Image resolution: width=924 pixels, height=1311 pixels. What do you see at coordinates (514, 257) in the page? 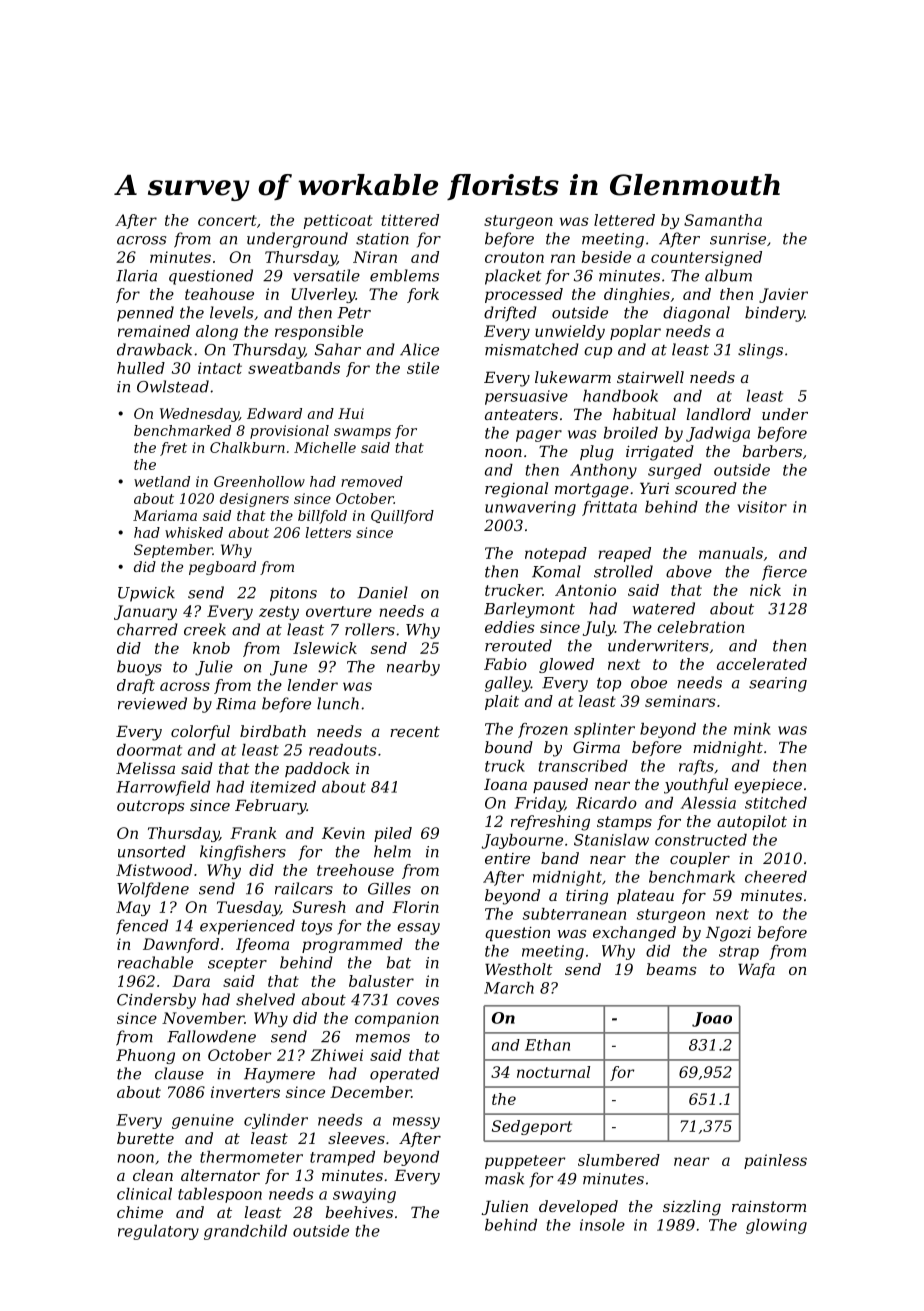
I see `crouton` at bounding box center [514, 257].
